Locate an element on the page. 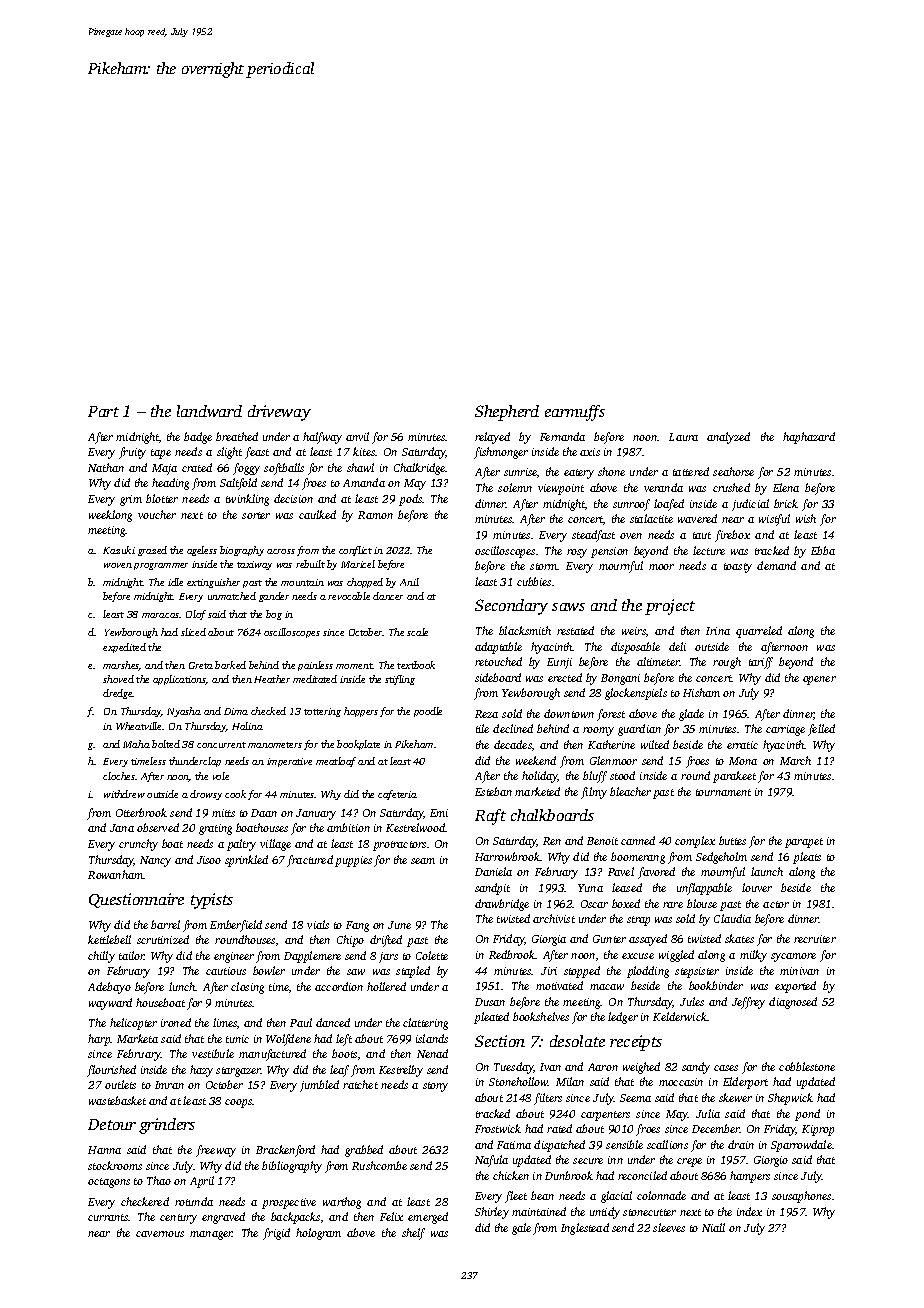 The image size is (924, 1308). analyzed is located at coordinates (728, 438).
